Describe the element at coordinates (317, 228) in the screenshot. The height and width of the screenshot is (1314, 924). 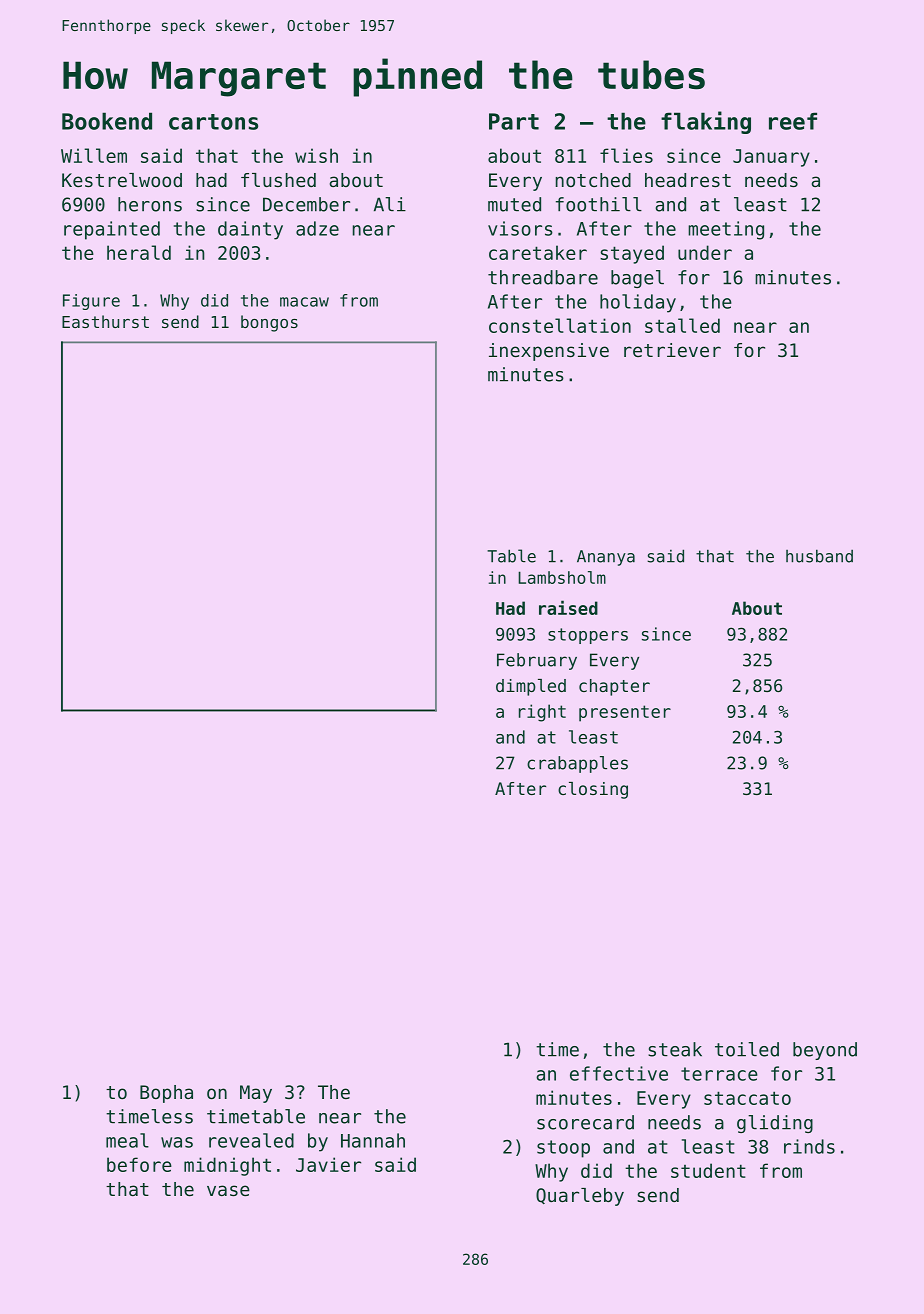
I see `adze` at that location.
